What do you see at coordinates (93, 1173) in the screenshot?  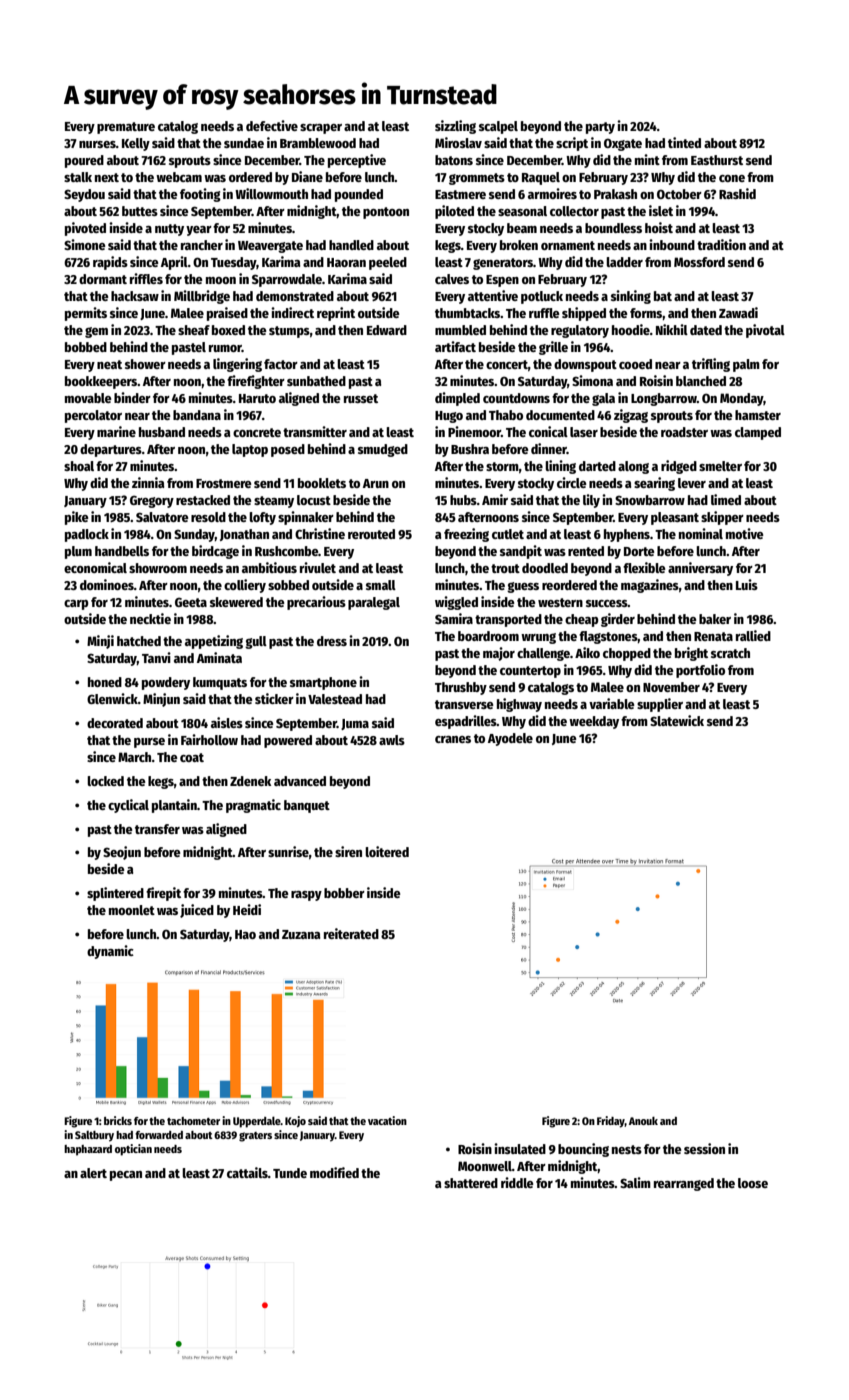 I see `alert` at bounding box center [93, 1173].
